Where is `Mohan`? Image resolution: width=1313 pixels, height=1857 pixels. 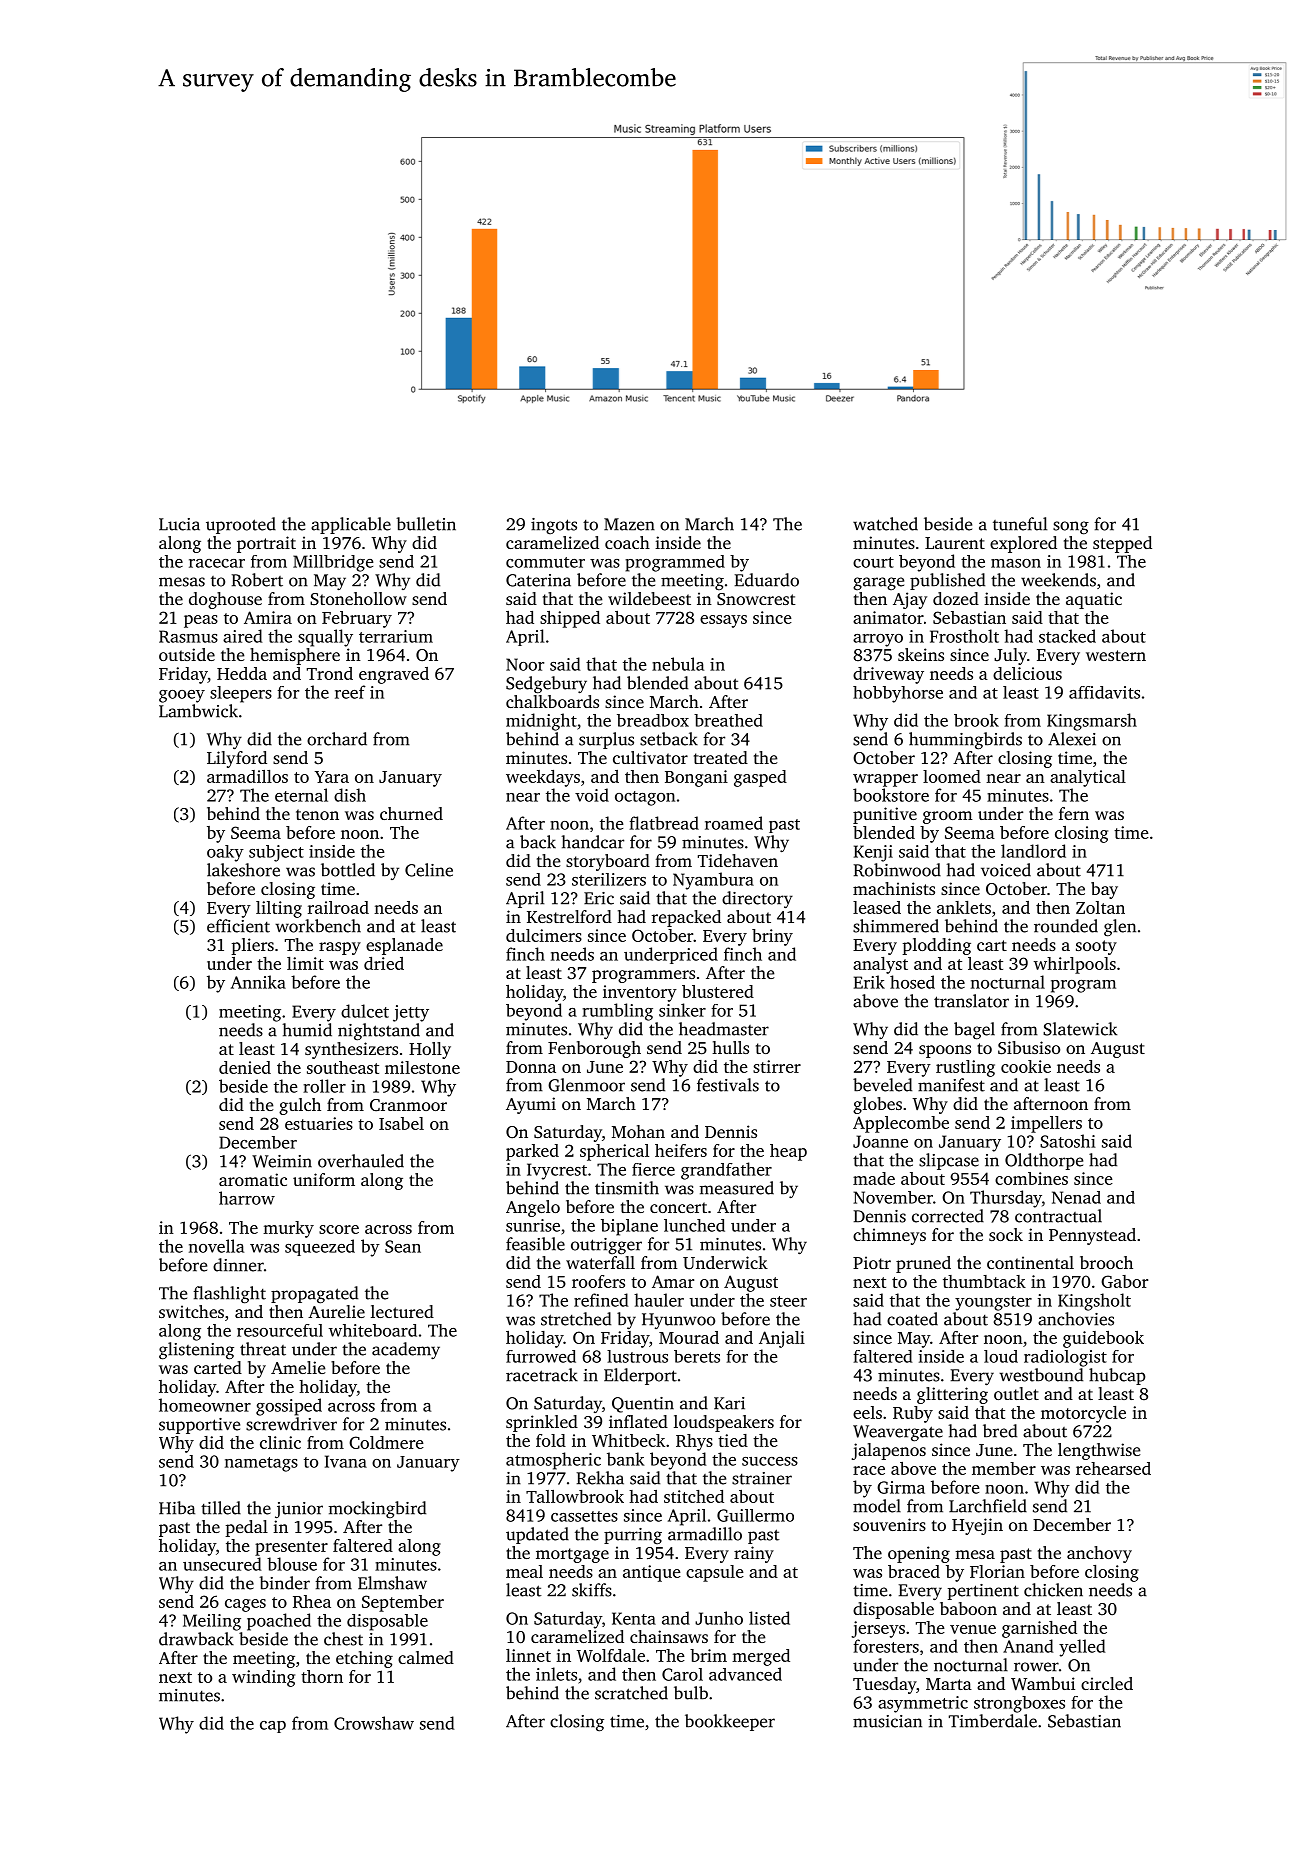 Mohan is located at coordinates (638, 1131).
